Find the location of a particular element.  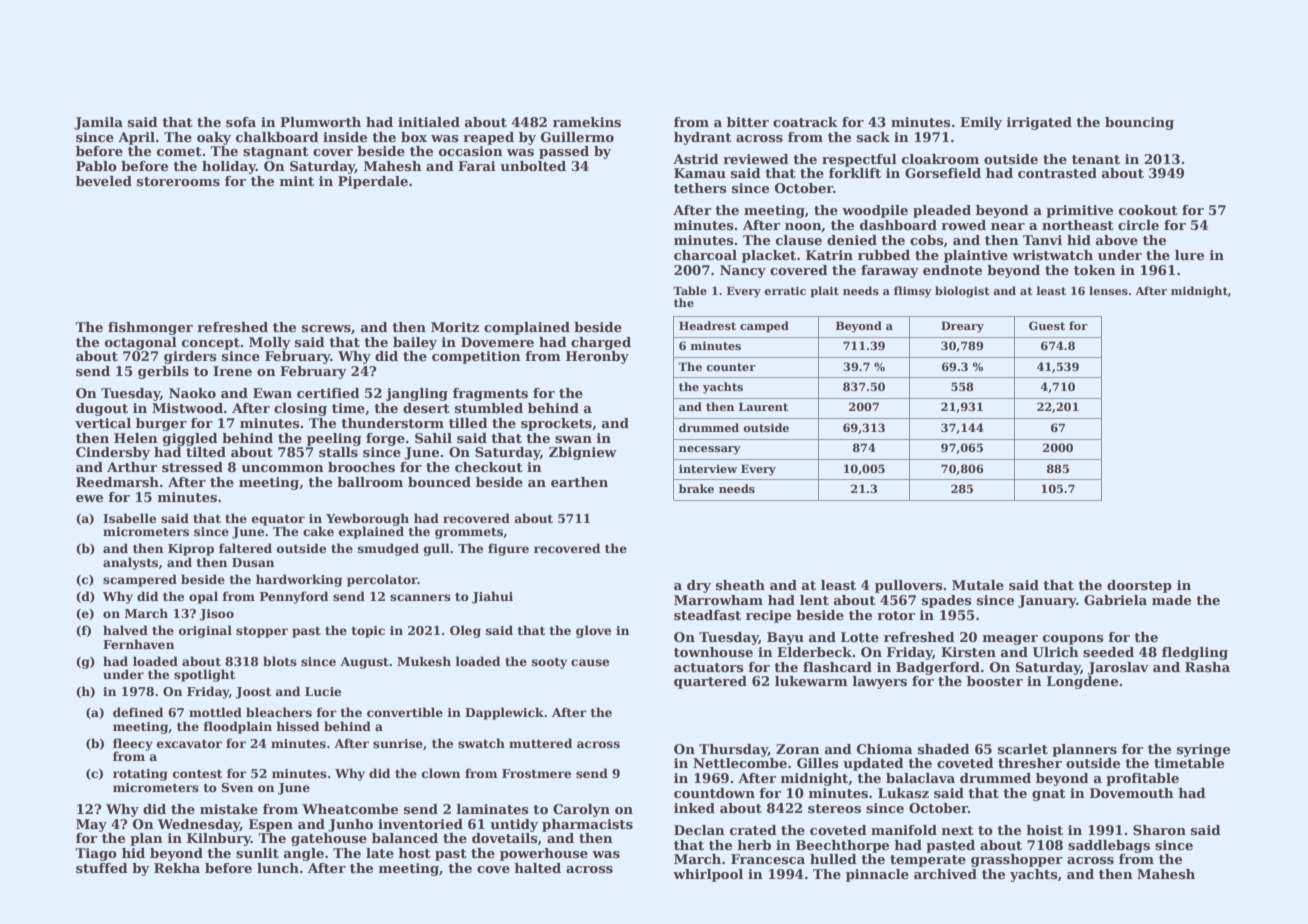

sheath is located at coordinates (740, 585).
